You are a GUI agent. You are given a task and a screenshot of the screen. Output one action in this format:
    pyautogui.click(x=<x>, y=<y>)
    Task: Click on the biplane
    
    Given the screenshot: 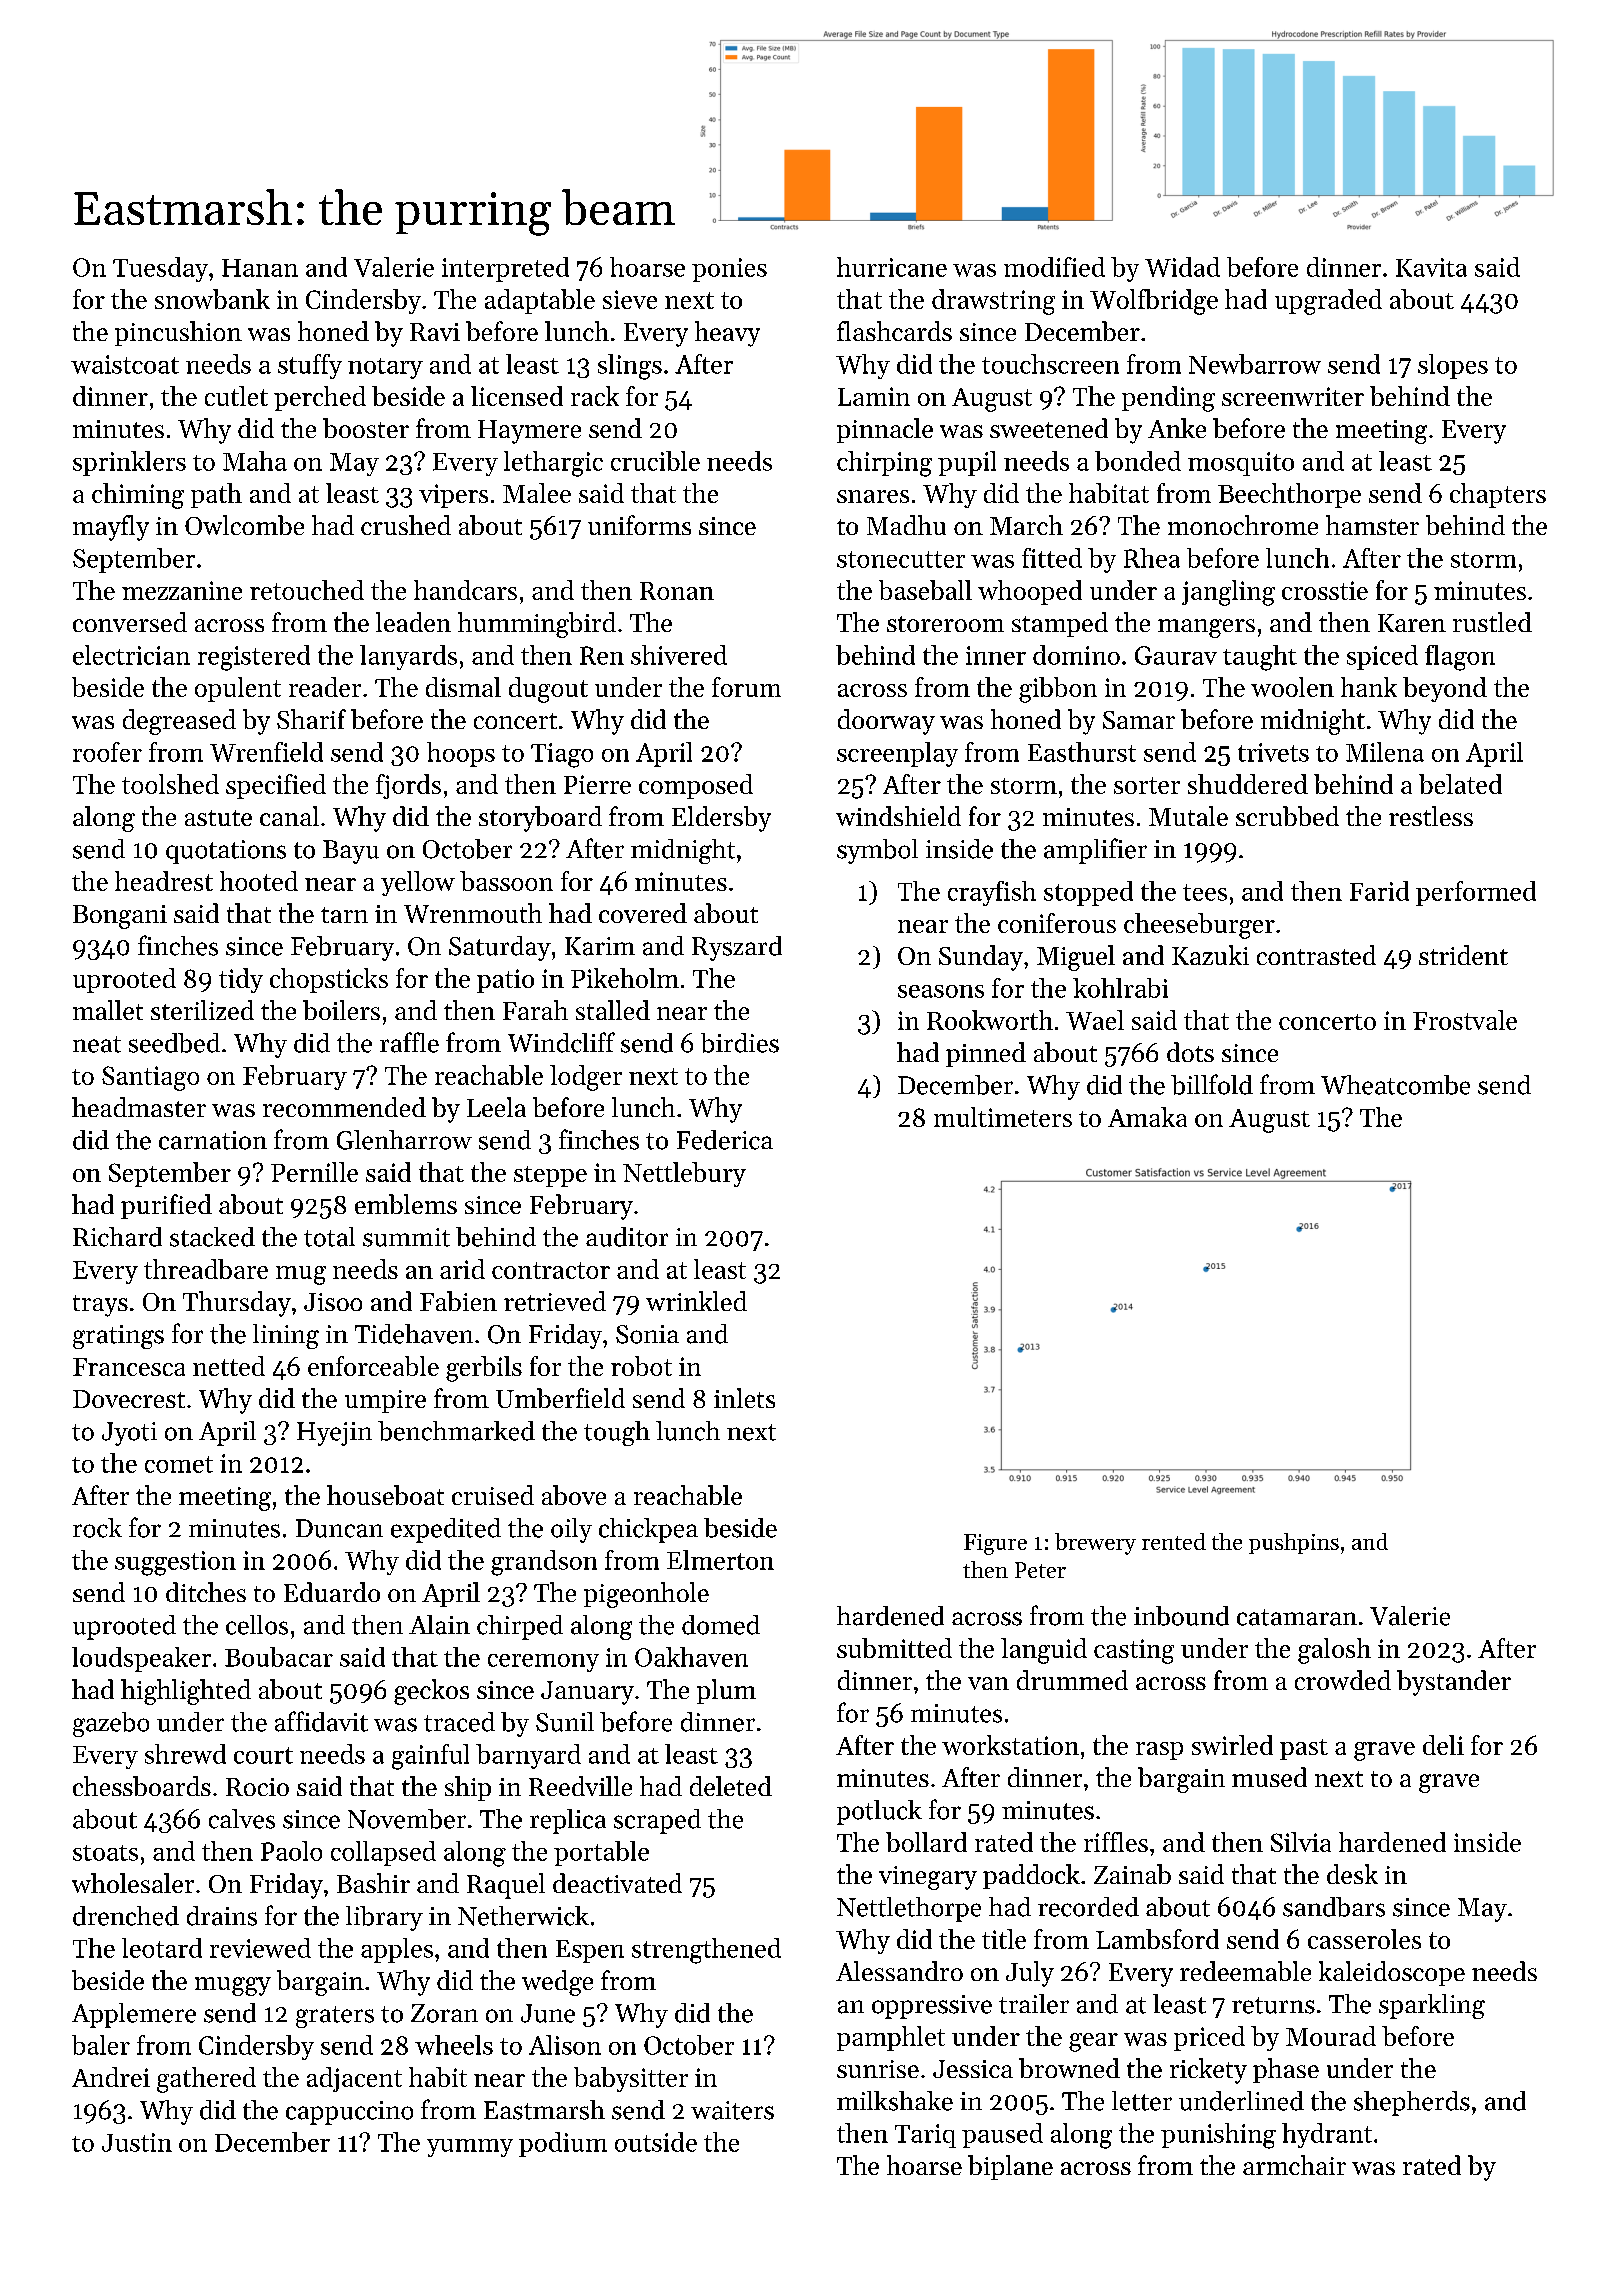 What is the action you would take?
    pyautogui.click(x=1010, y=2167)
